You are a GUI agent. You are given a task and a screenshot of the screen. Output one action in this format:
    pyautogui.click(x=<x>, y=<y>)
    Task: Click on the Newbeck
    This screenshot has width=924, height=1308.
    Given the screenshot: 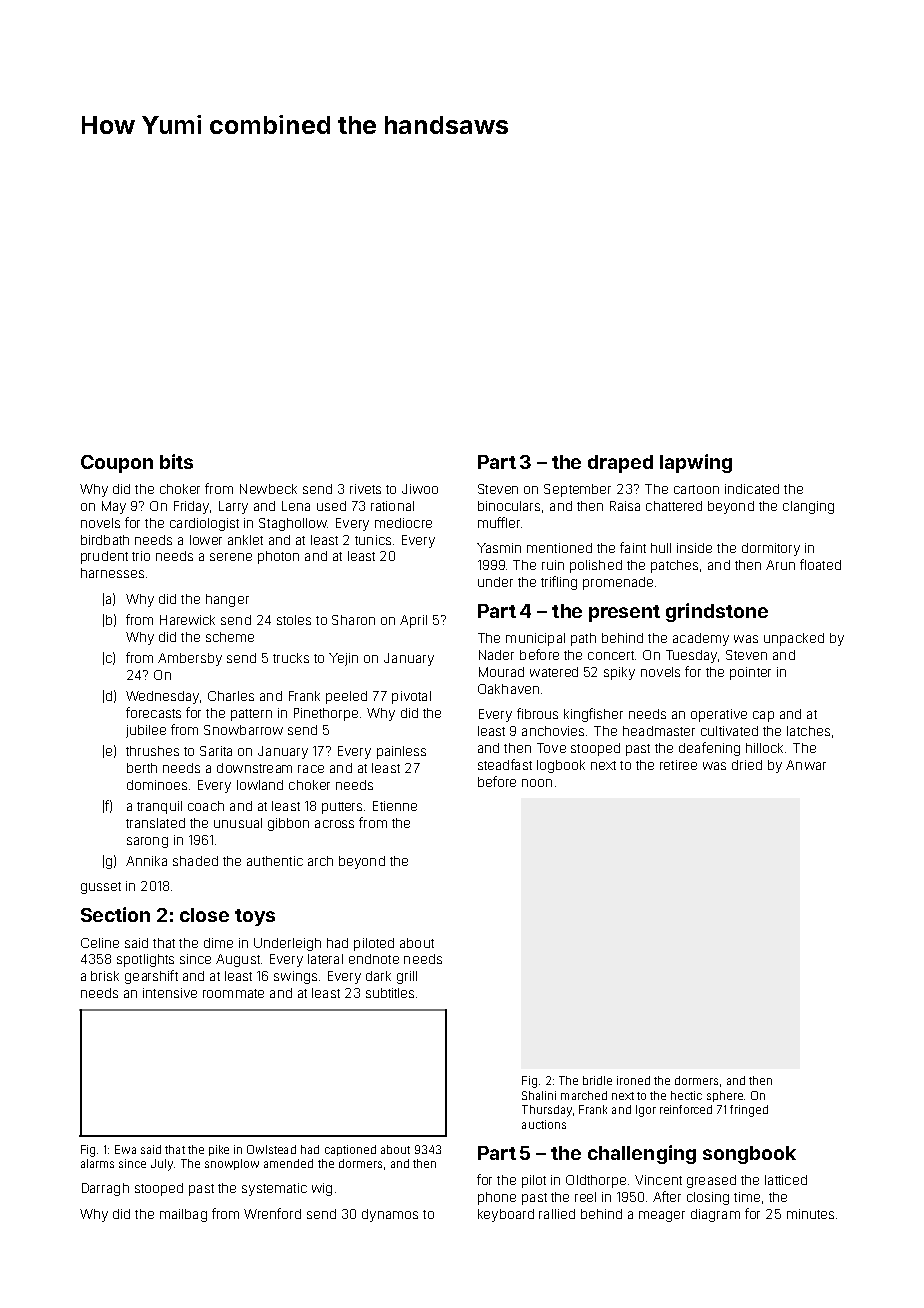 What is the action you would take?
    pyautogui.click(x=268, y=489)
